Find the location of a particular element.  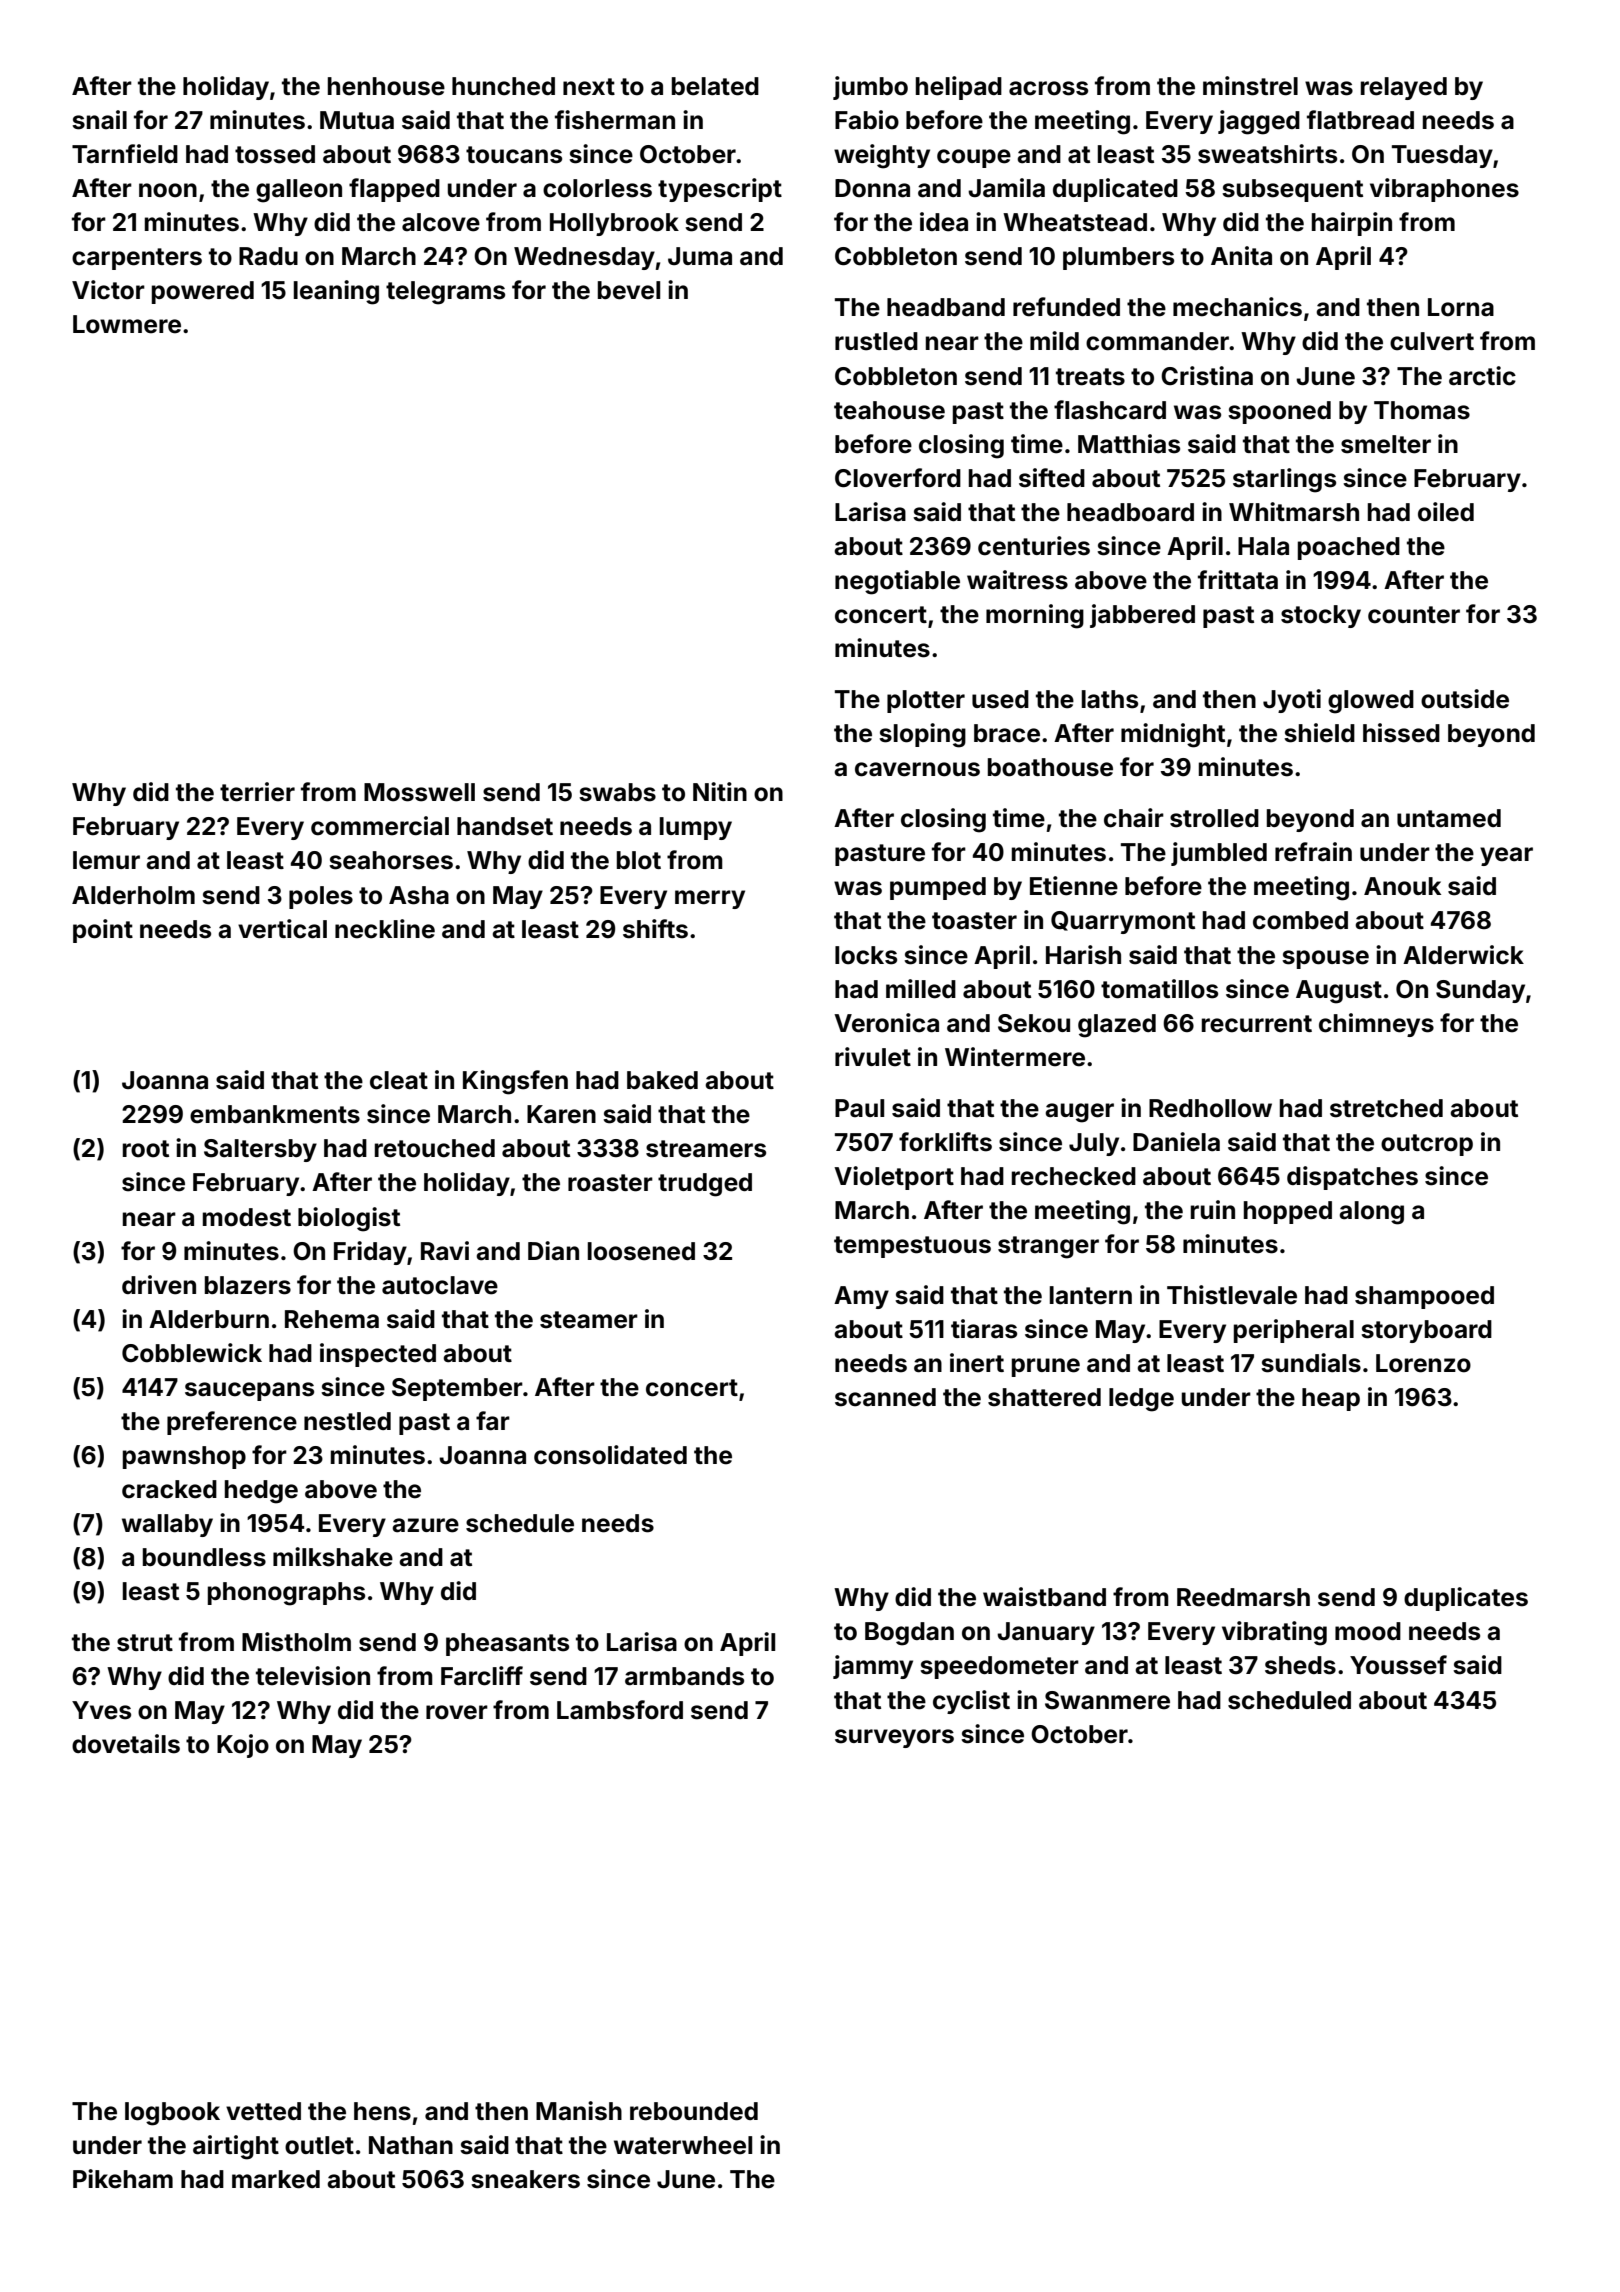

Radu is located at coordinates (268, 256).
